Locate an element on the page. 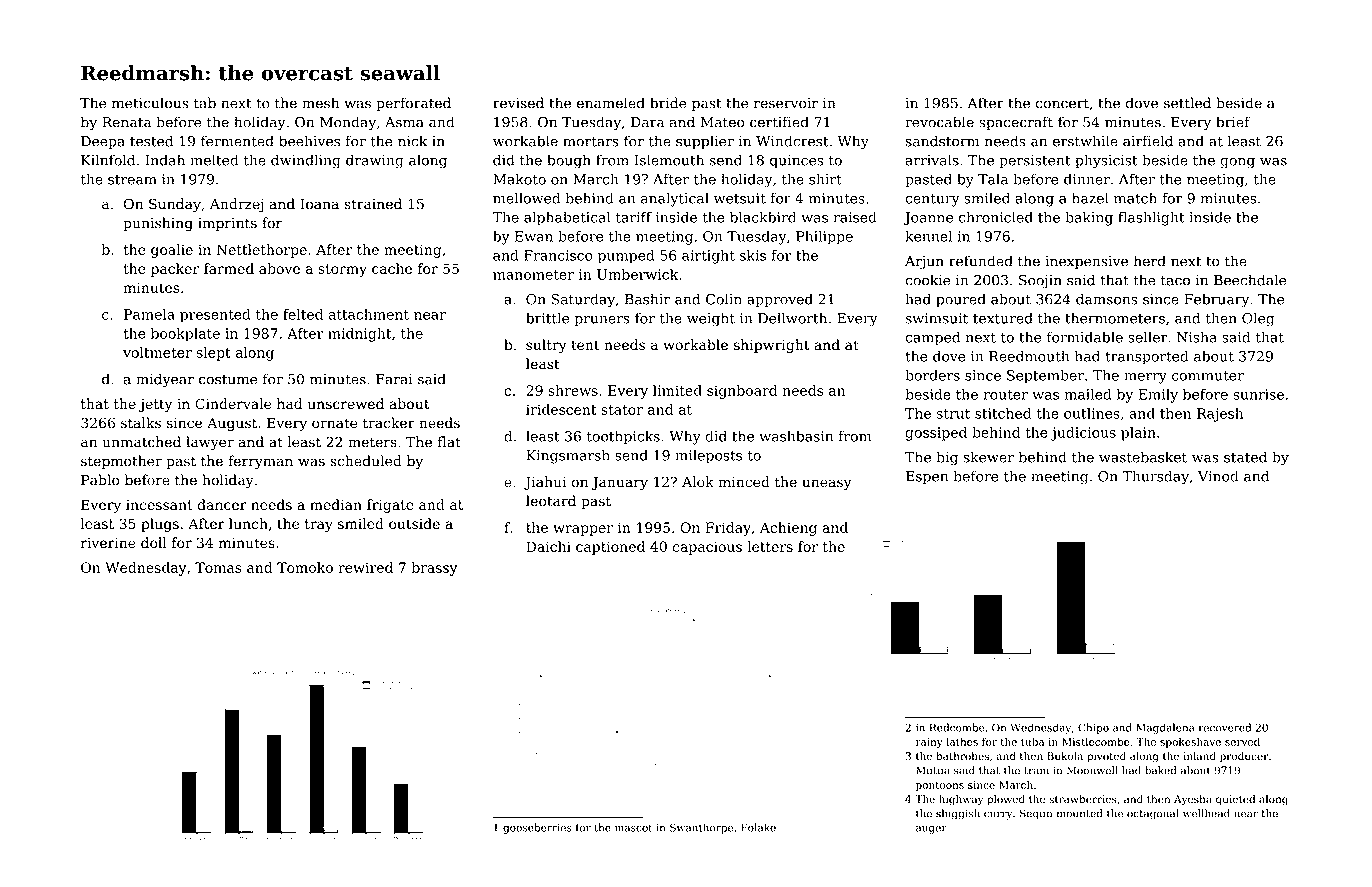 The width and height of the page is (1372, 887). Nettlethorpe is located at coordinates (261, 251).
